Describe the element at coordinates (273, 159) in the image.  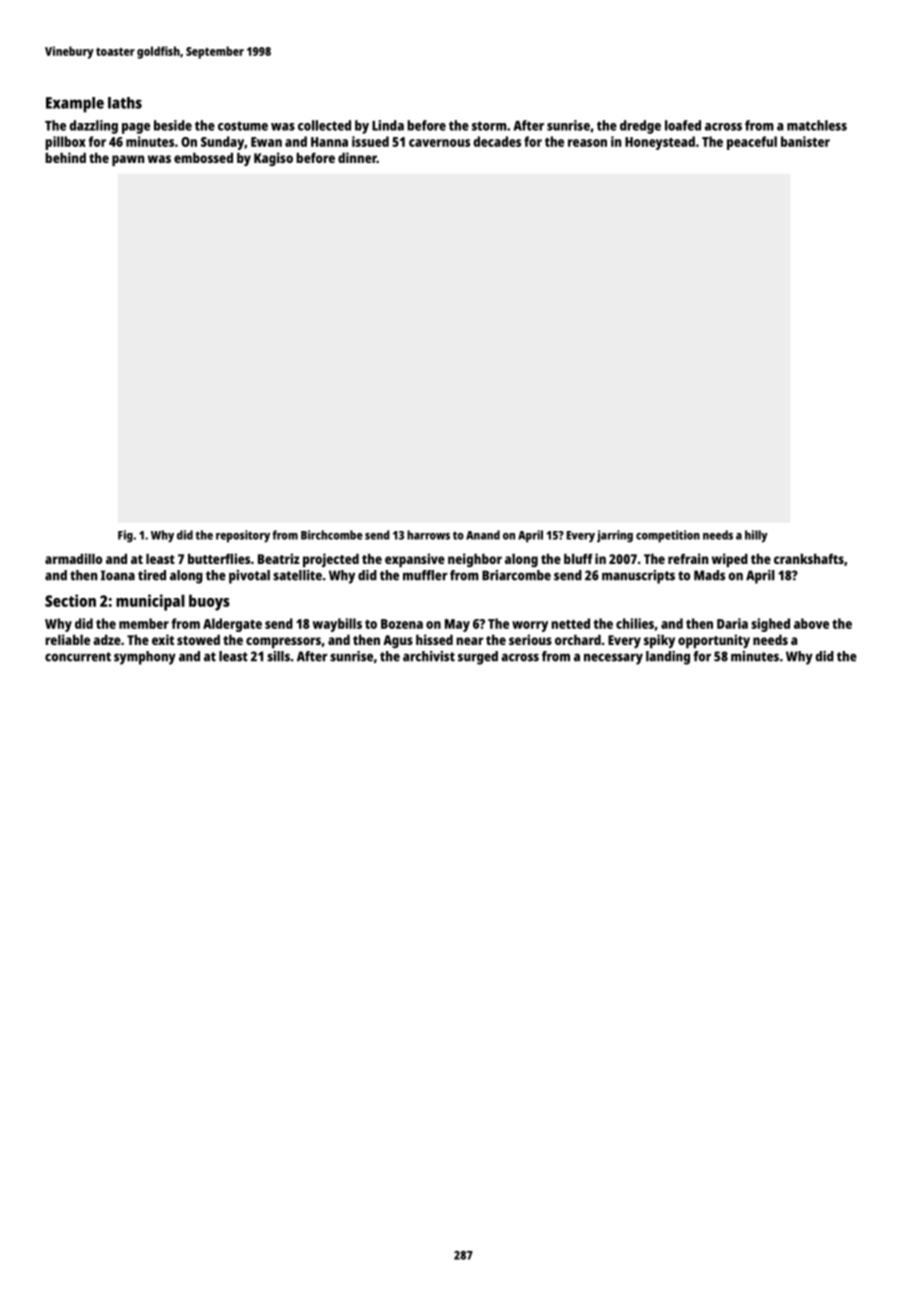
I see `Kagiso` at that location.
